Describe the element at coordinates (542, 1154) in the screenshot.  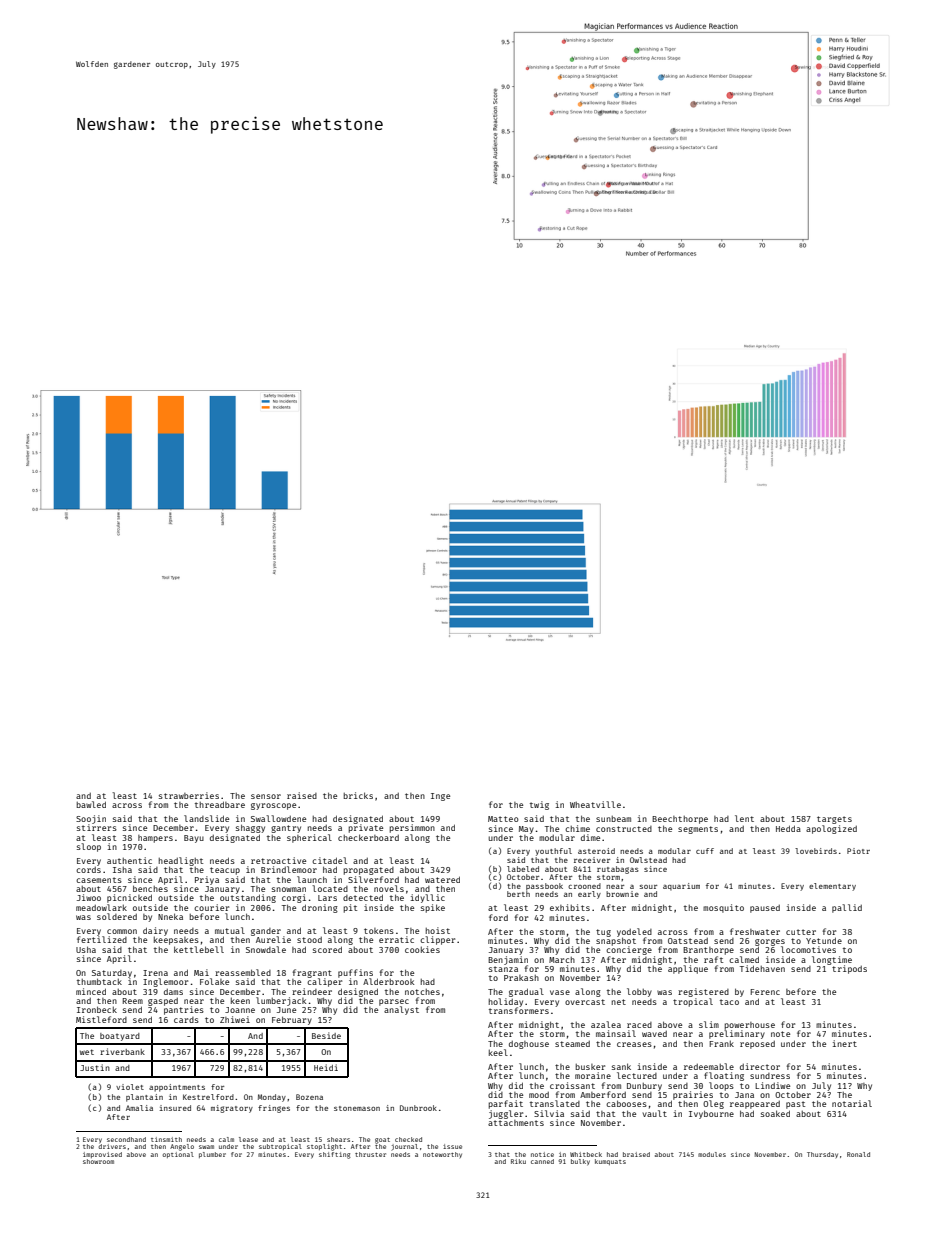
I see `notice` at that location.
